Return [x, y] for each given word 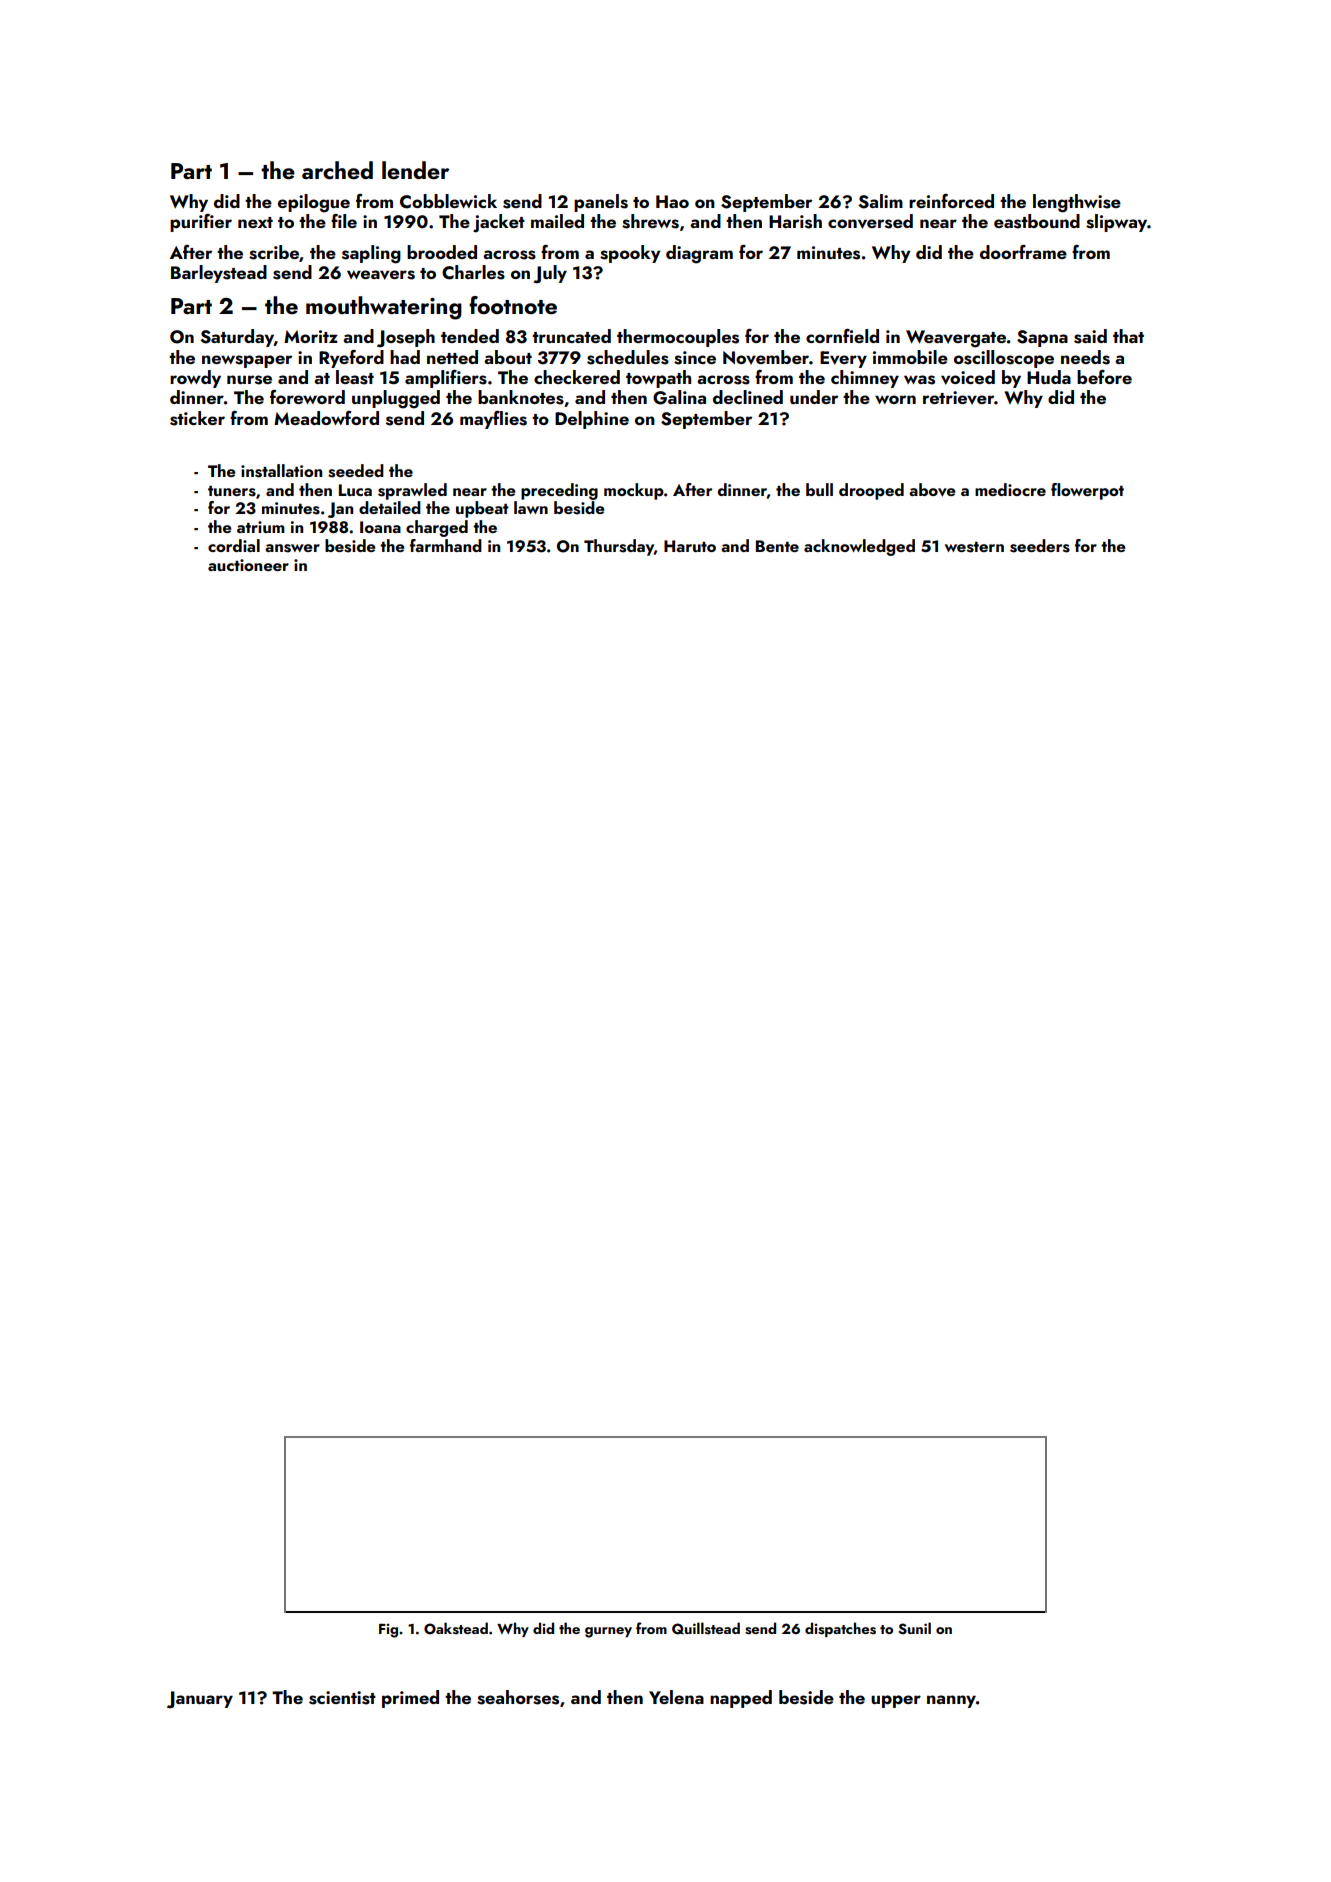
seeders [1040, 546]
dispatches [840, 1629]
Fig [388, 1631]
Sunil [914, 1628]
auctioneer [248, 565]
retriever [958, 398]
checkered [577, 377]
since [695, 358]
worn [895, 399]
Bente [777, 546]
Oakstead [456, 1628]
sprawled [412, 491]
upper [896, 1701]
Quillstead [706, 1628]
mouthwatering [384, 308]
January [200, 1700]
